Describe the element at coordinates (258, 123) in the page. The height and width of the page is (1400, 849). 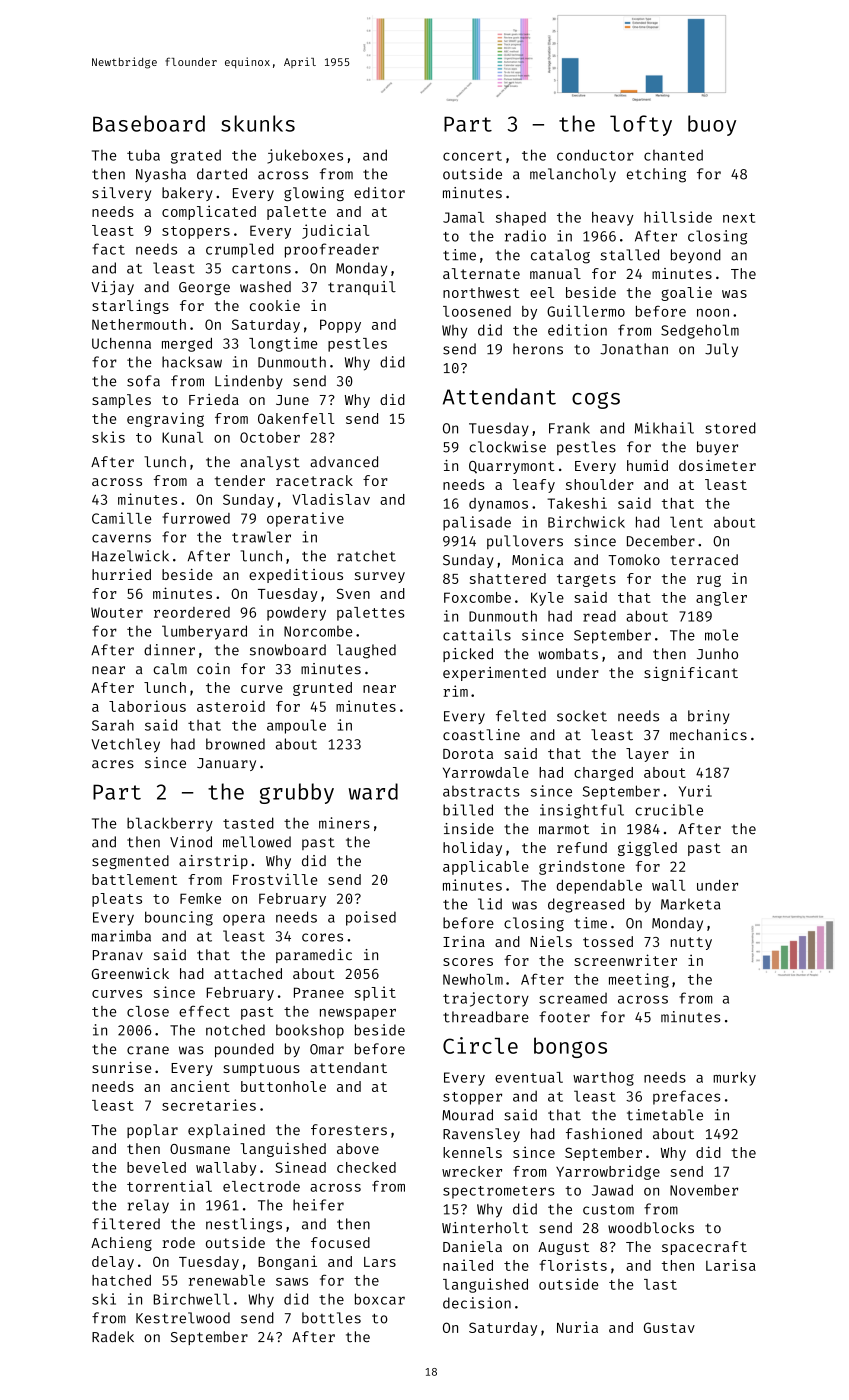
I see `skunks` at that location.
